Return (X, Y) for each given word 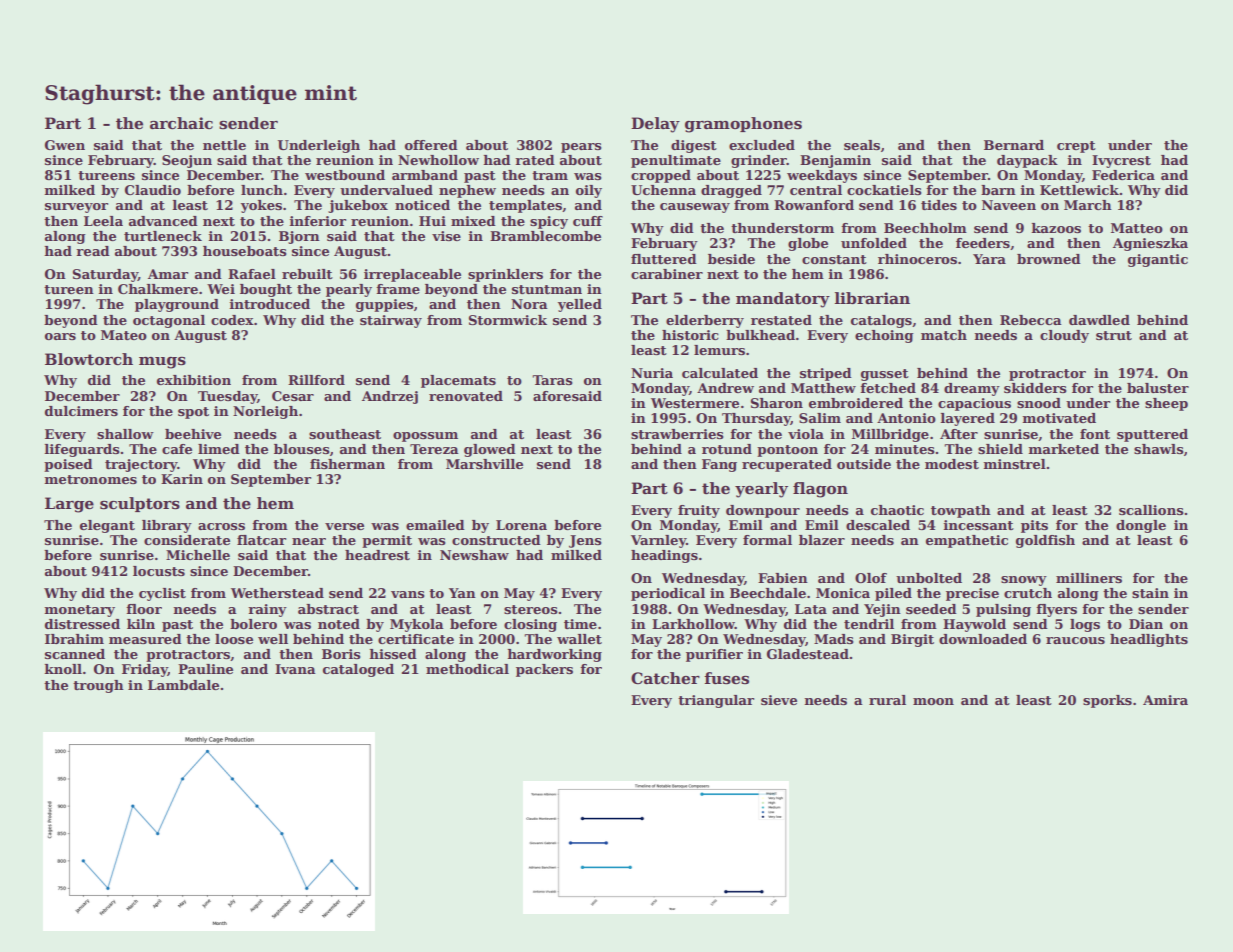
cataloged (358, 670)
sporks (1107, 701)
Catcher (665, 678)
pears (581, 148)
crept (1076, 147)
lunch (262, 190)
